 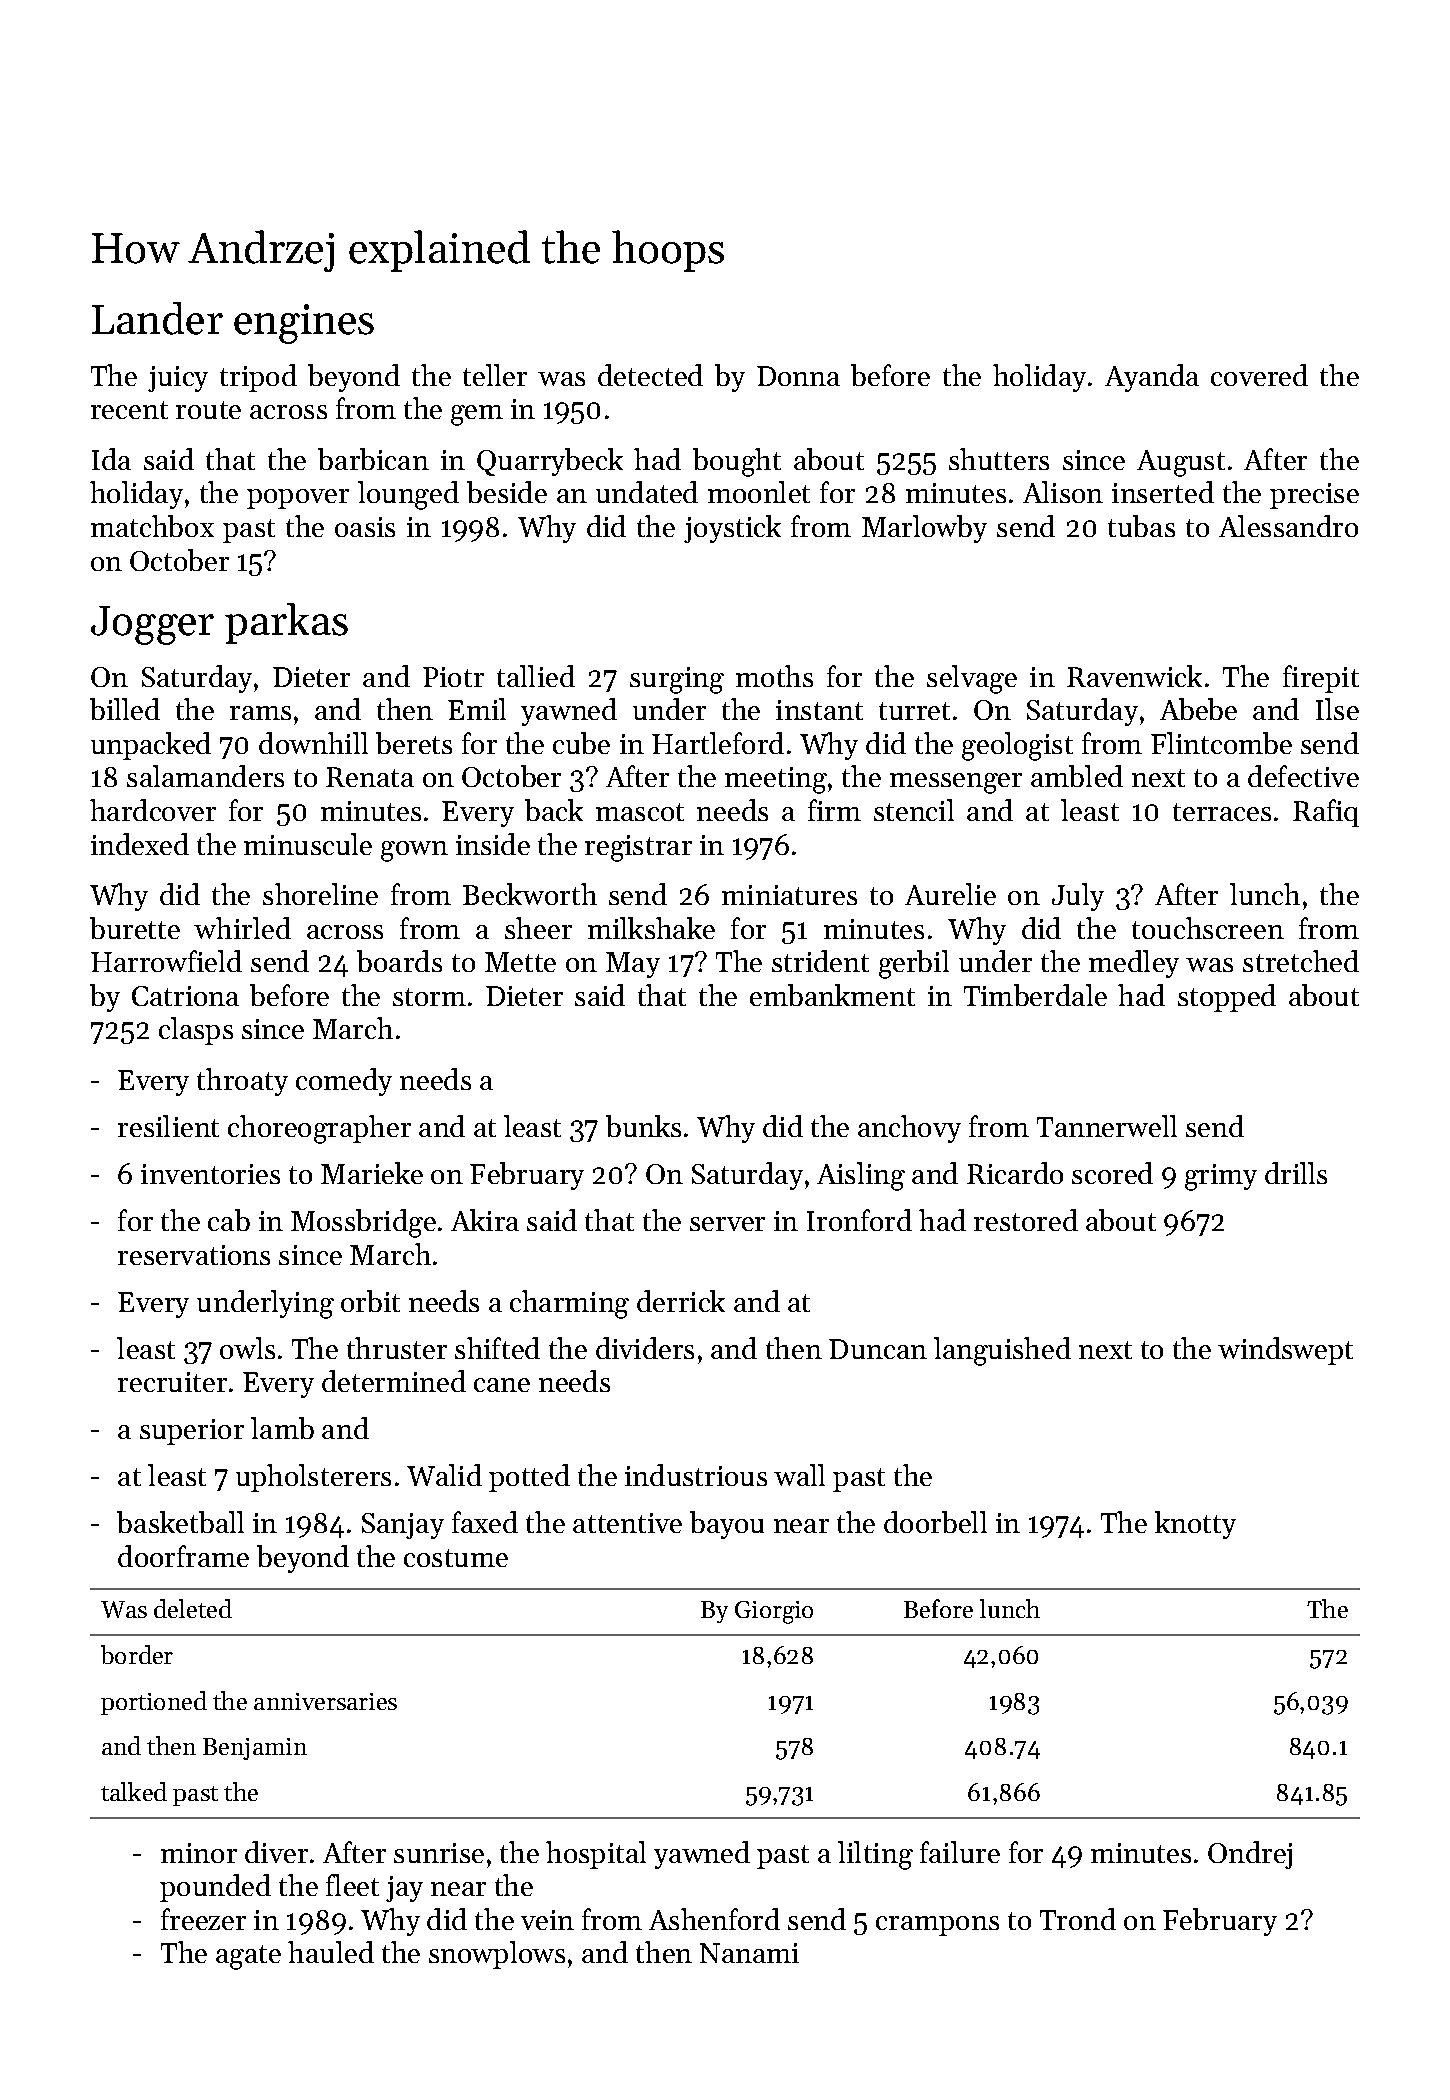 What do you see at coordinates (168, 1126) in the image?
I see `resilient` at bounding box center [168, 1126].
